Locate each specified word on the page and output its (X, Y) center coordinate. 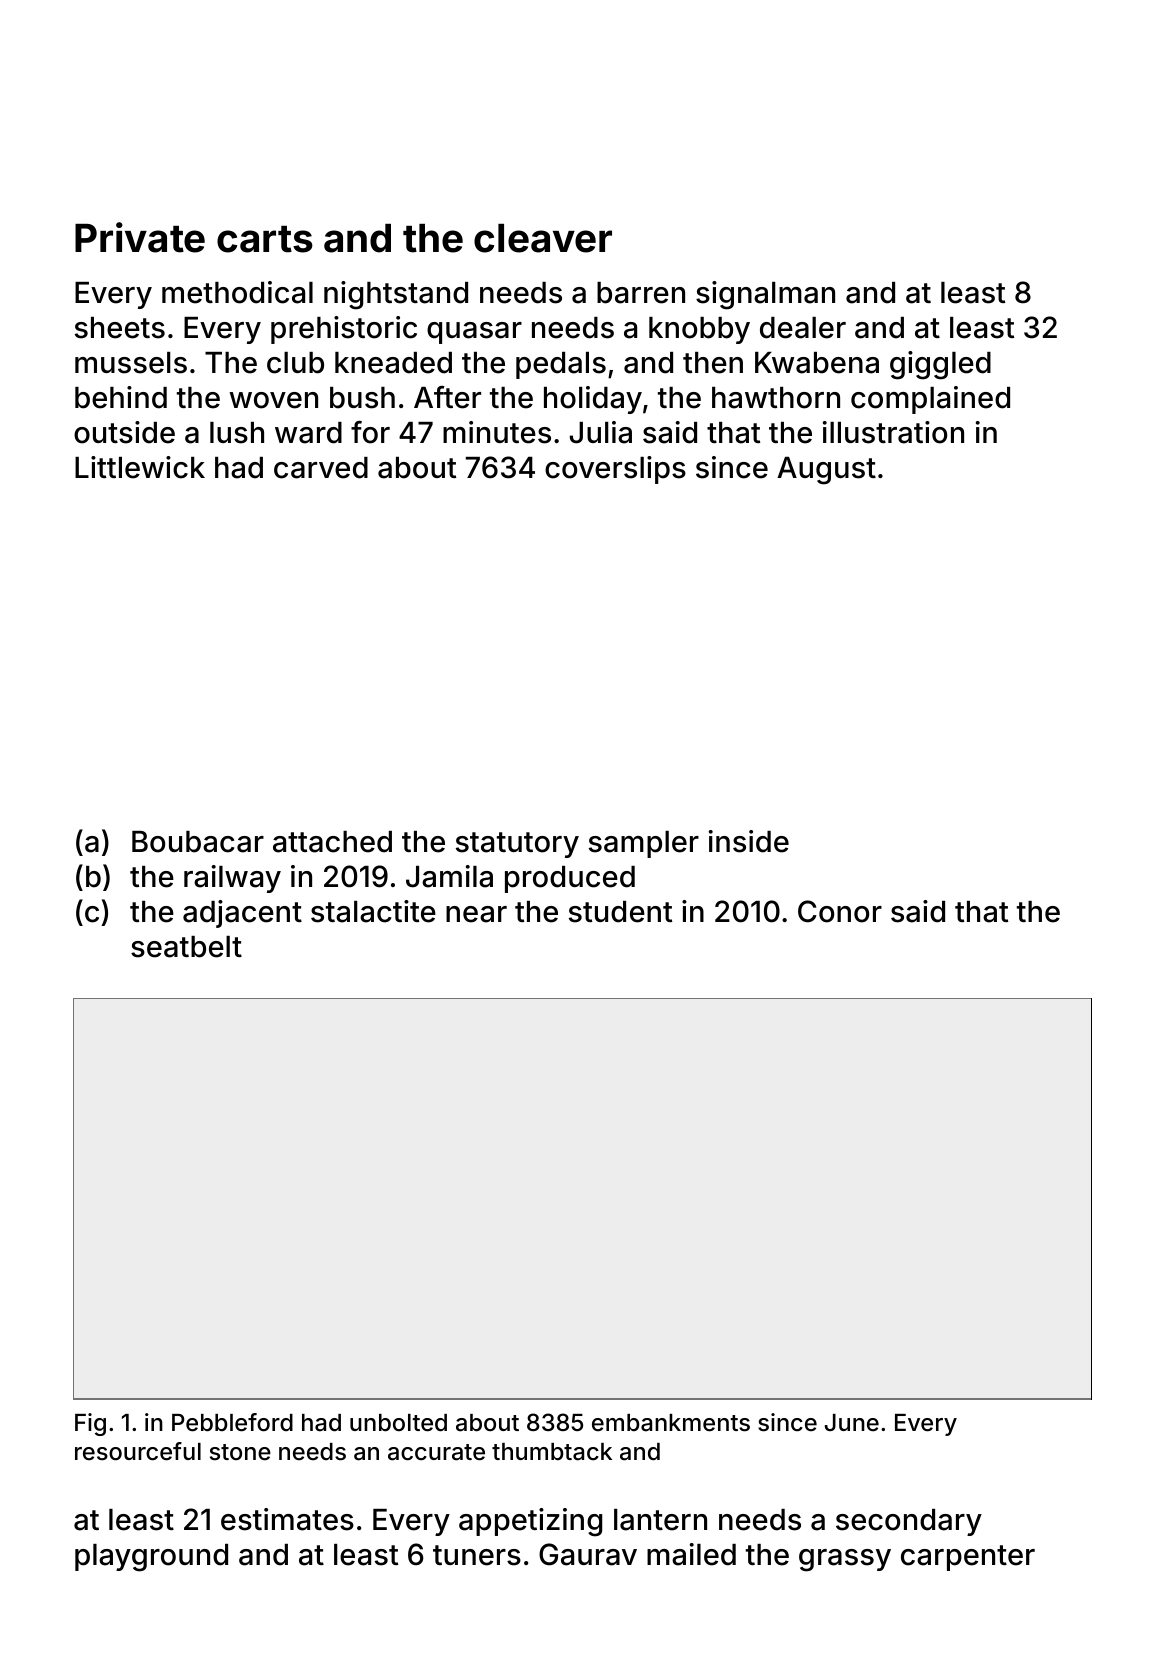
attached (332, 842)
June (852, 1422)
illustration (893, 432)
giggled (940, 365)
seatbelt (186, 947)
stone (240, 1452)
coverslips (615, 470)
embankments (671, 1423)
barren (641, 293)
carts (265, 239)
